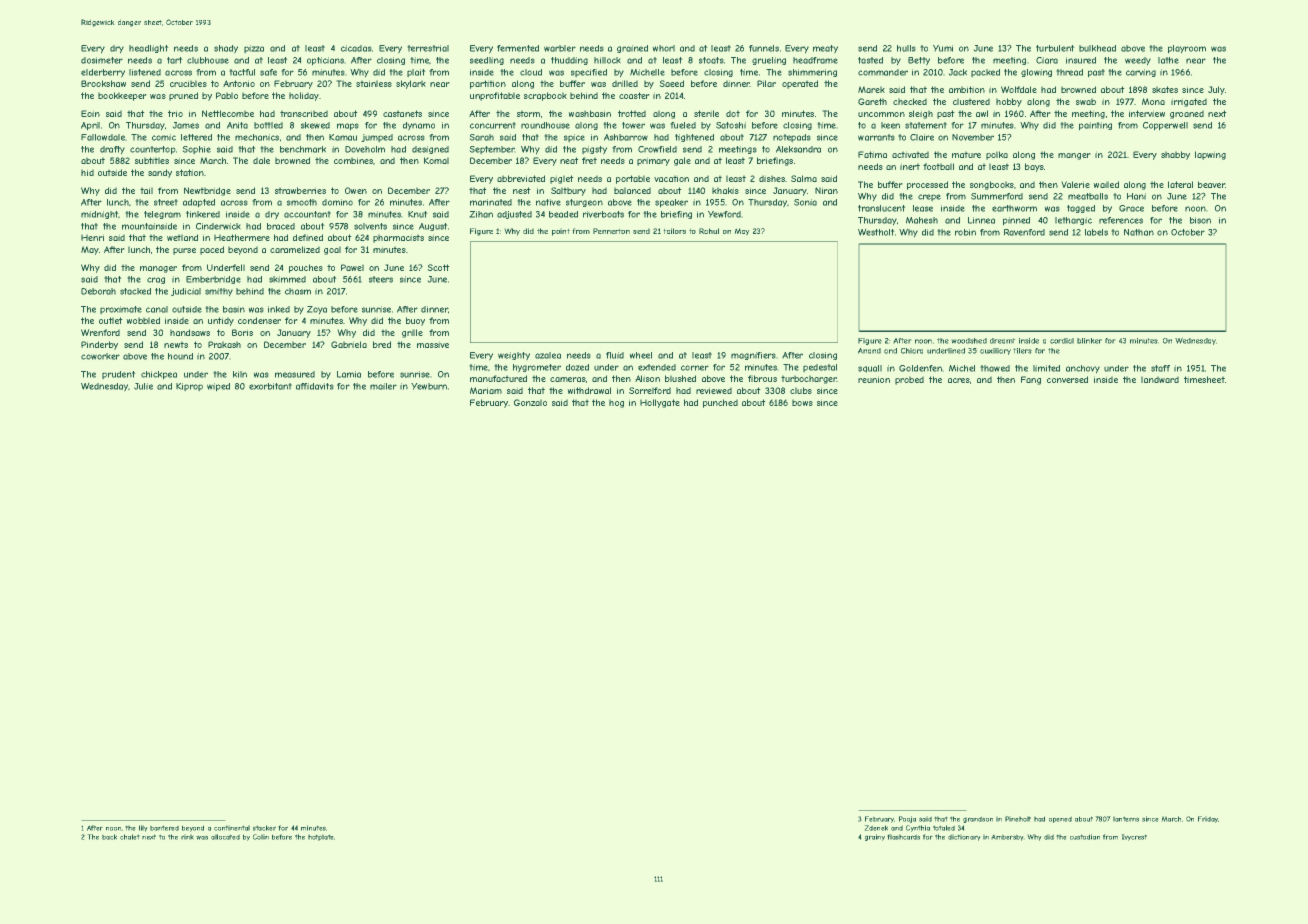 This screenshot has height=924, width=1308. I want to click on stoats, so click(711, 60).
